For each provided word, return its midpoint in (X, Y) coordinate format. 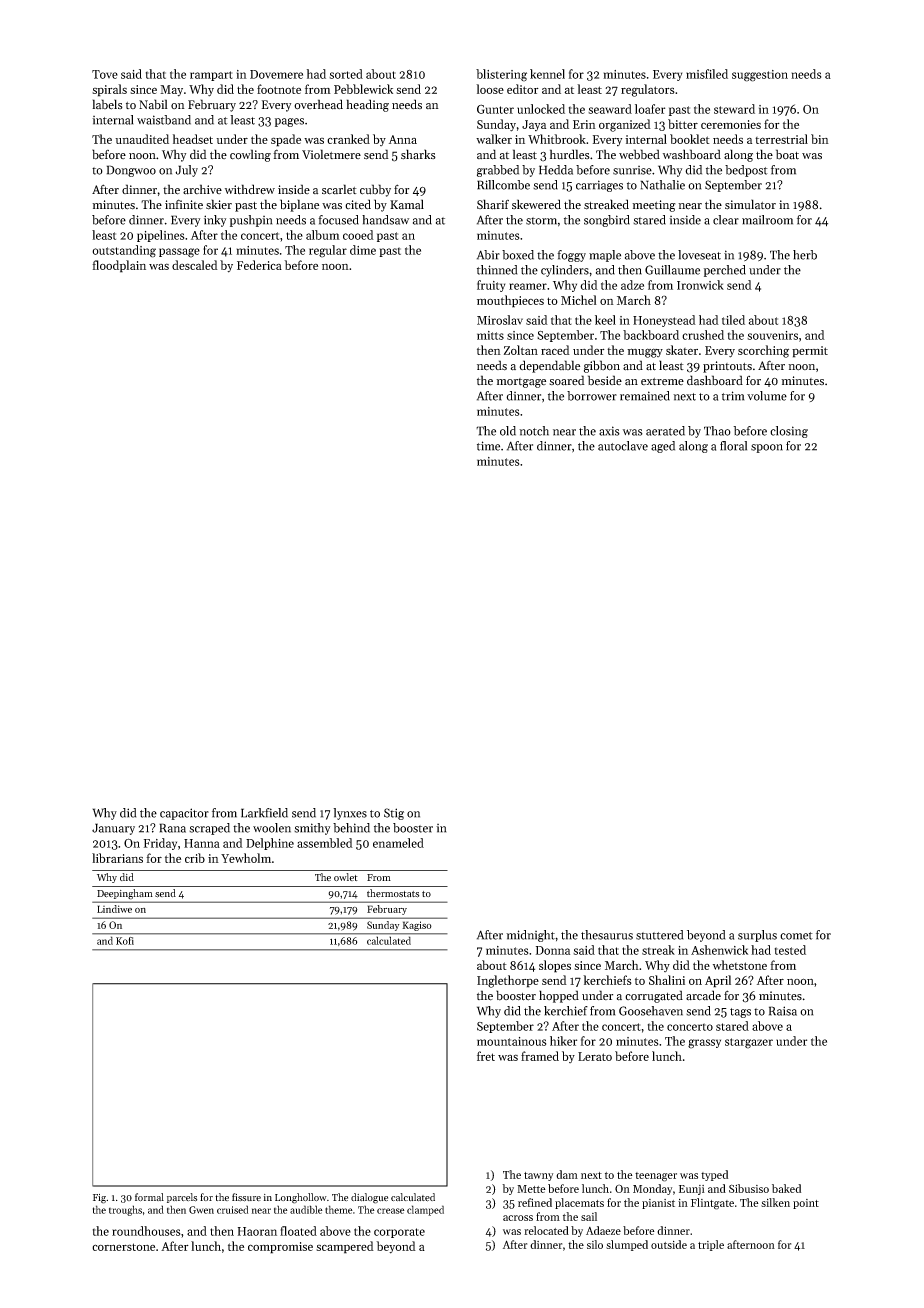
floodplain (119, 266)
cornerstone (123, 1247)
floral (733, 446)
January (113, 829)
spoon (767, 448)
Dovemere (276, 74)
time (488, 446)
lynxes (350, 814)
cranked (348, 139)
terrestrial (781, 139)
